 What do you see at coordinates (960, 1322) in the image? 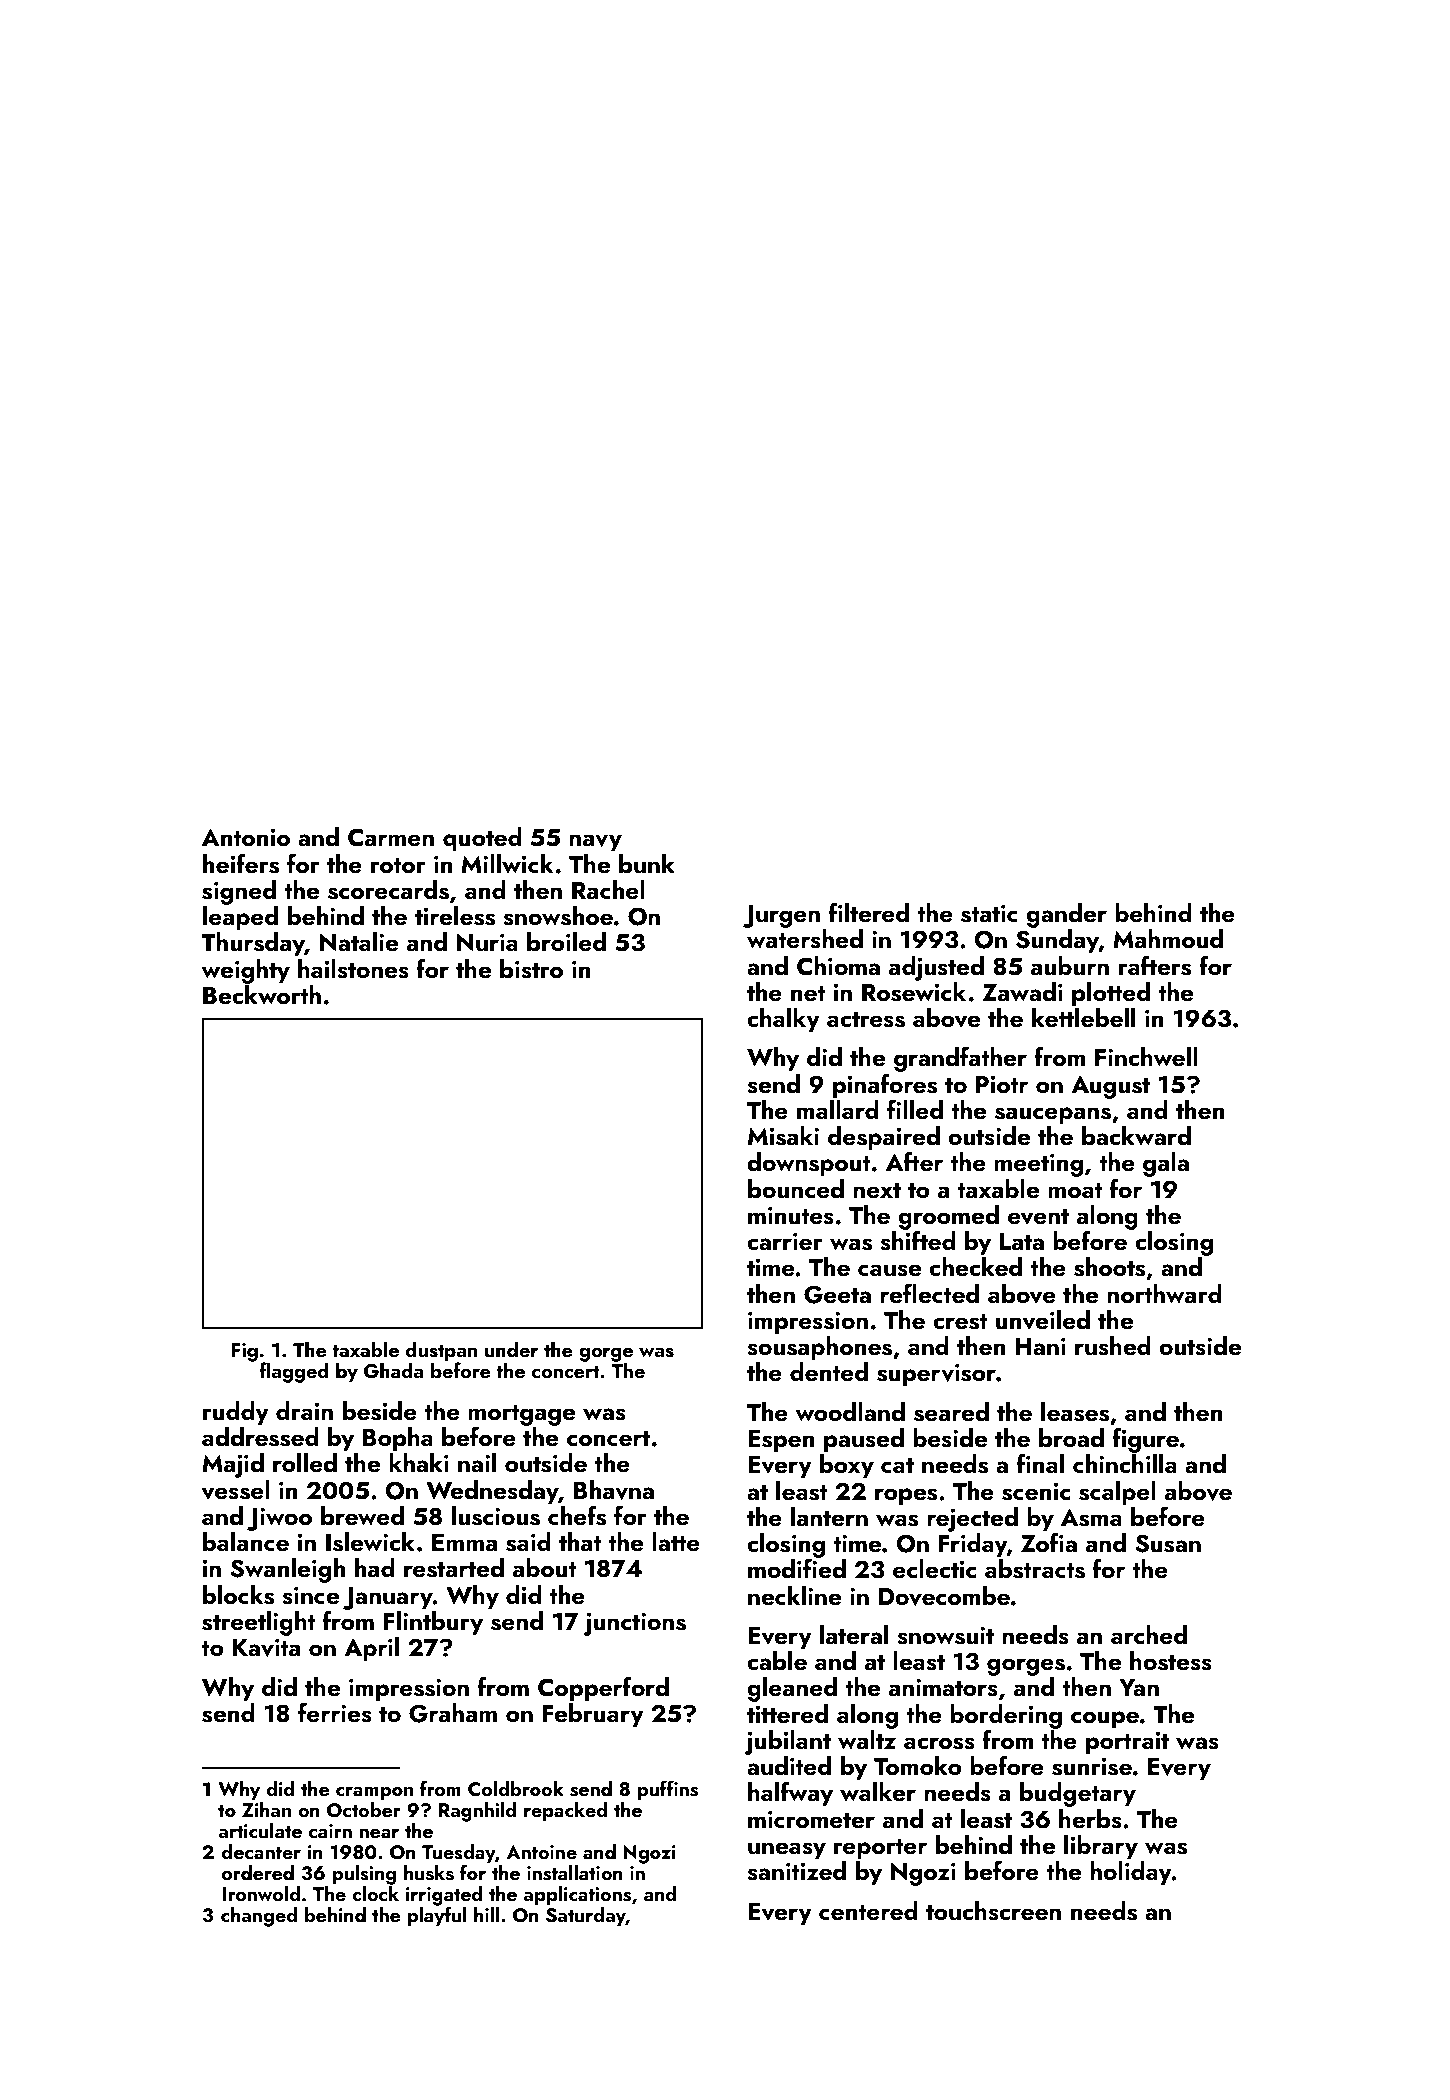
I see `crest` at bounding box center [960, 1322].
